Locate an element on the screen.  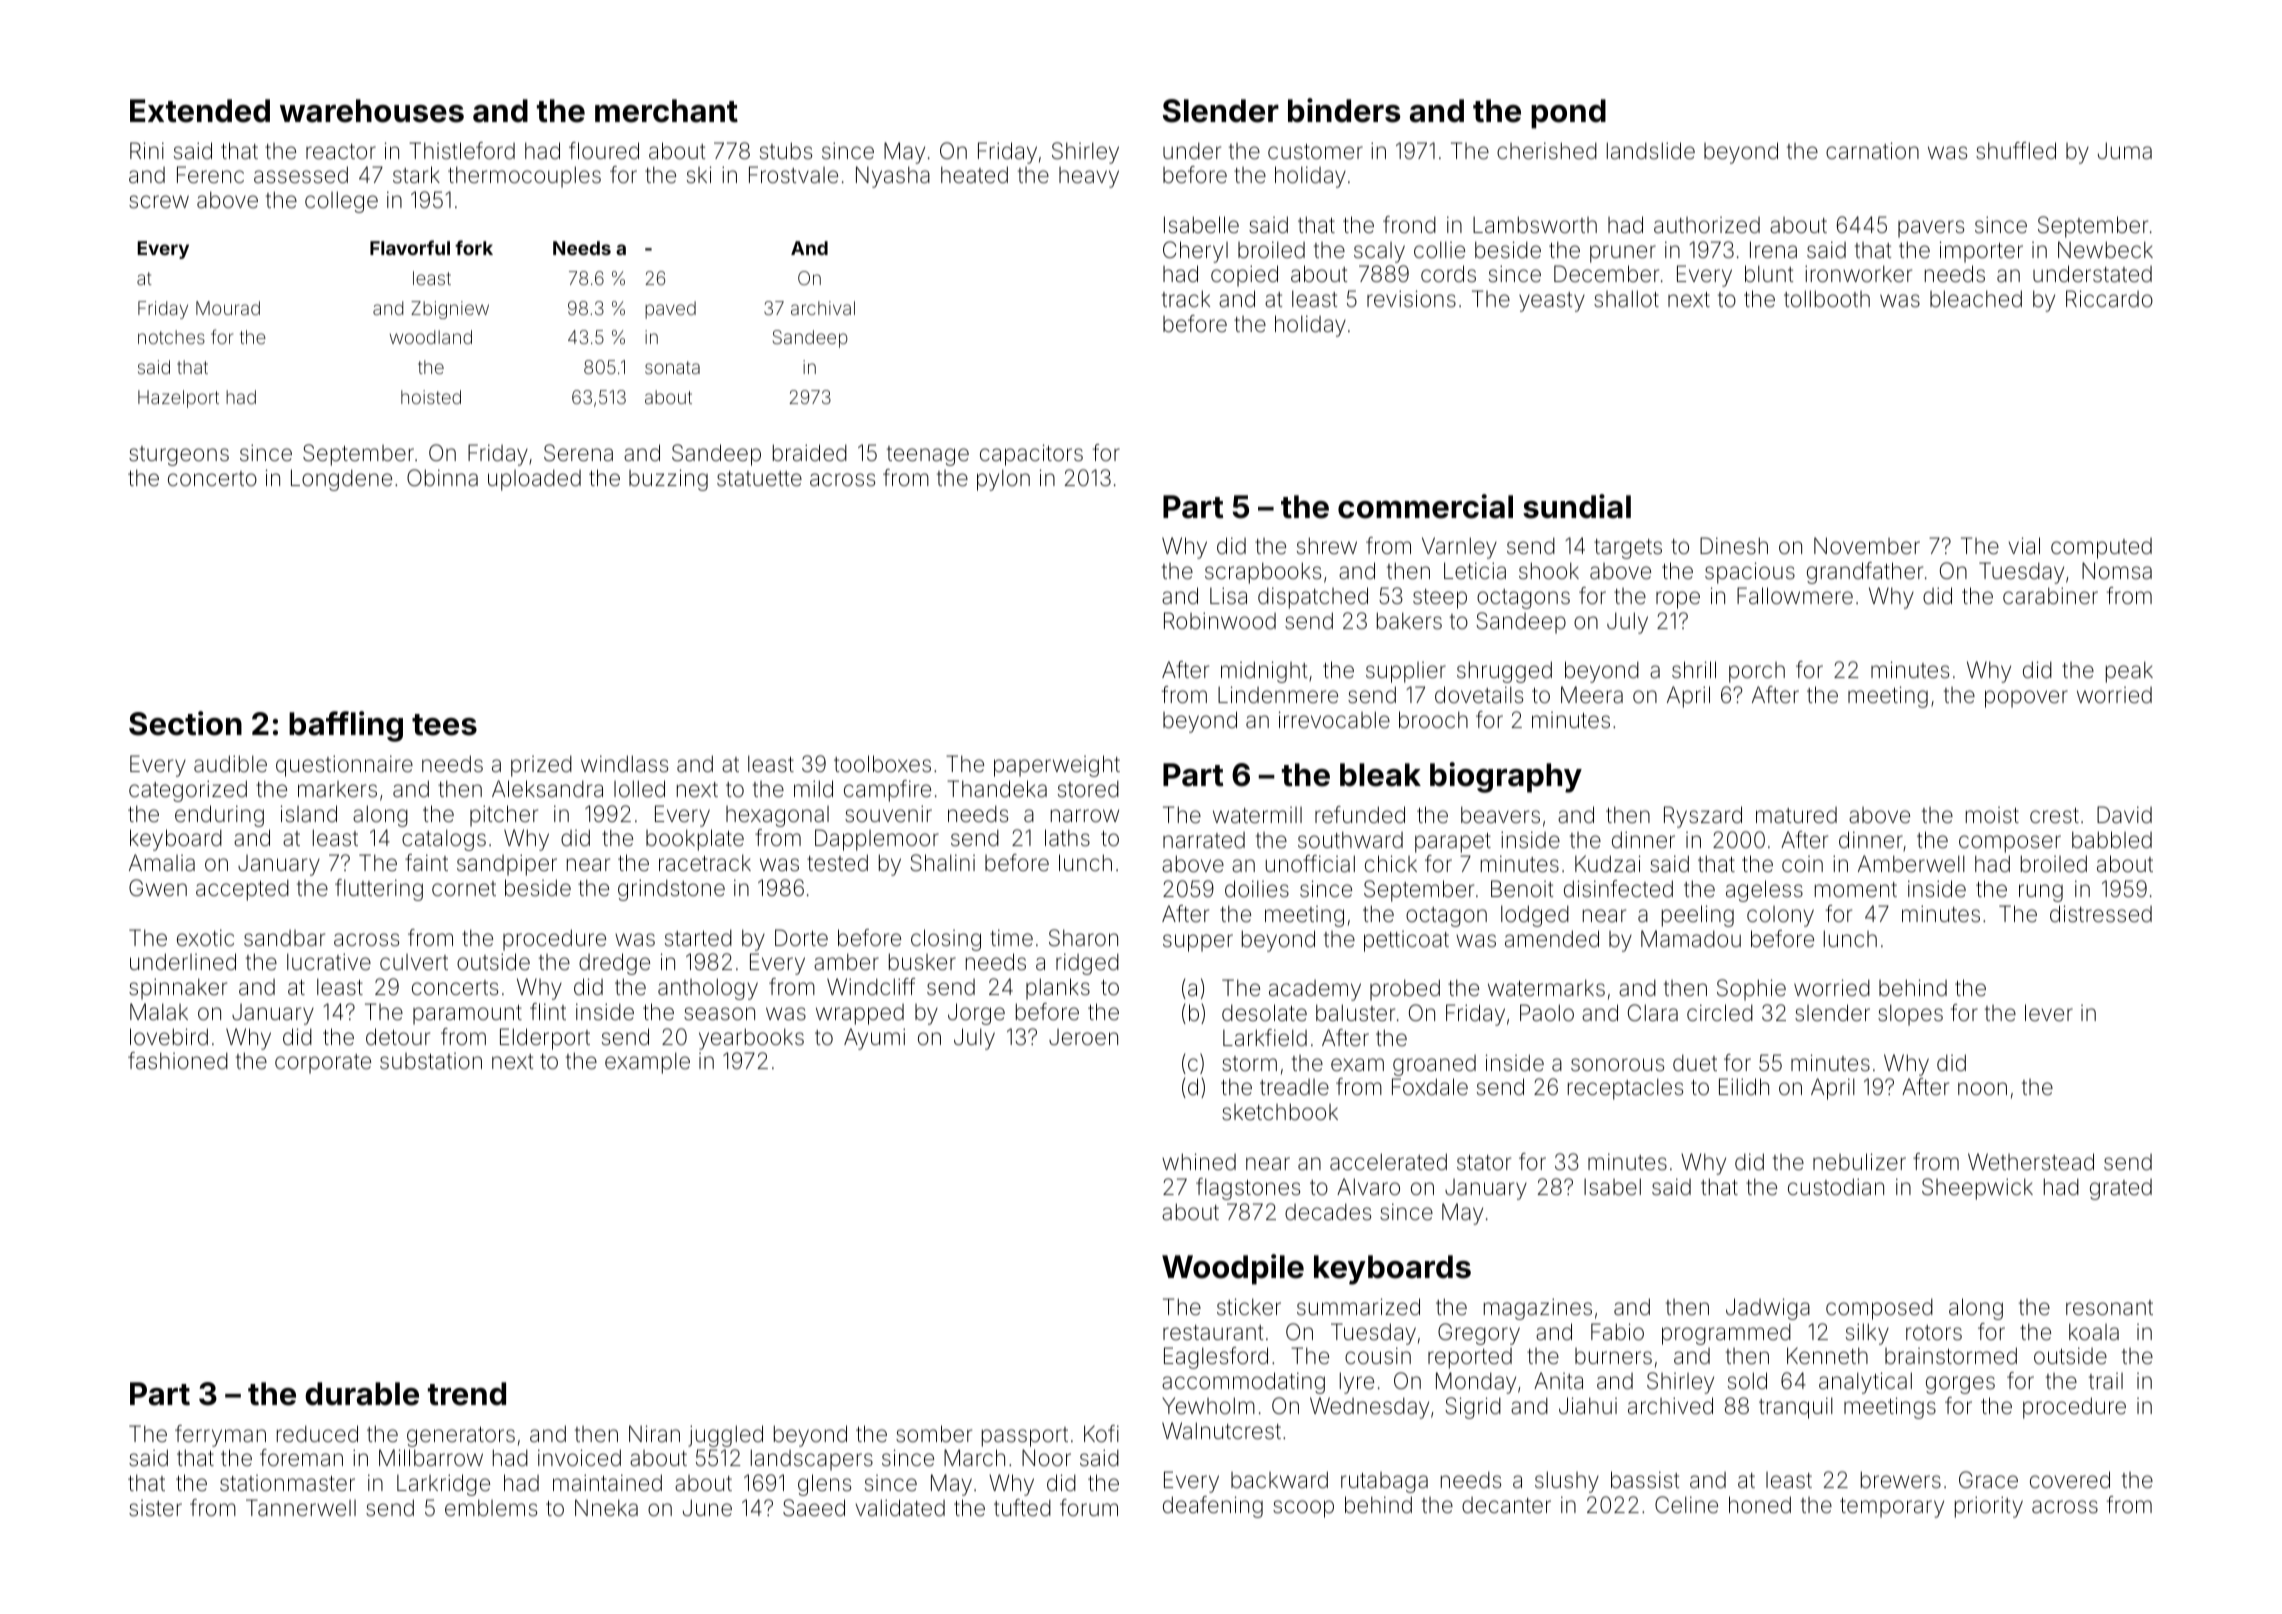
noon is located at coordinates (1982, 1089).
